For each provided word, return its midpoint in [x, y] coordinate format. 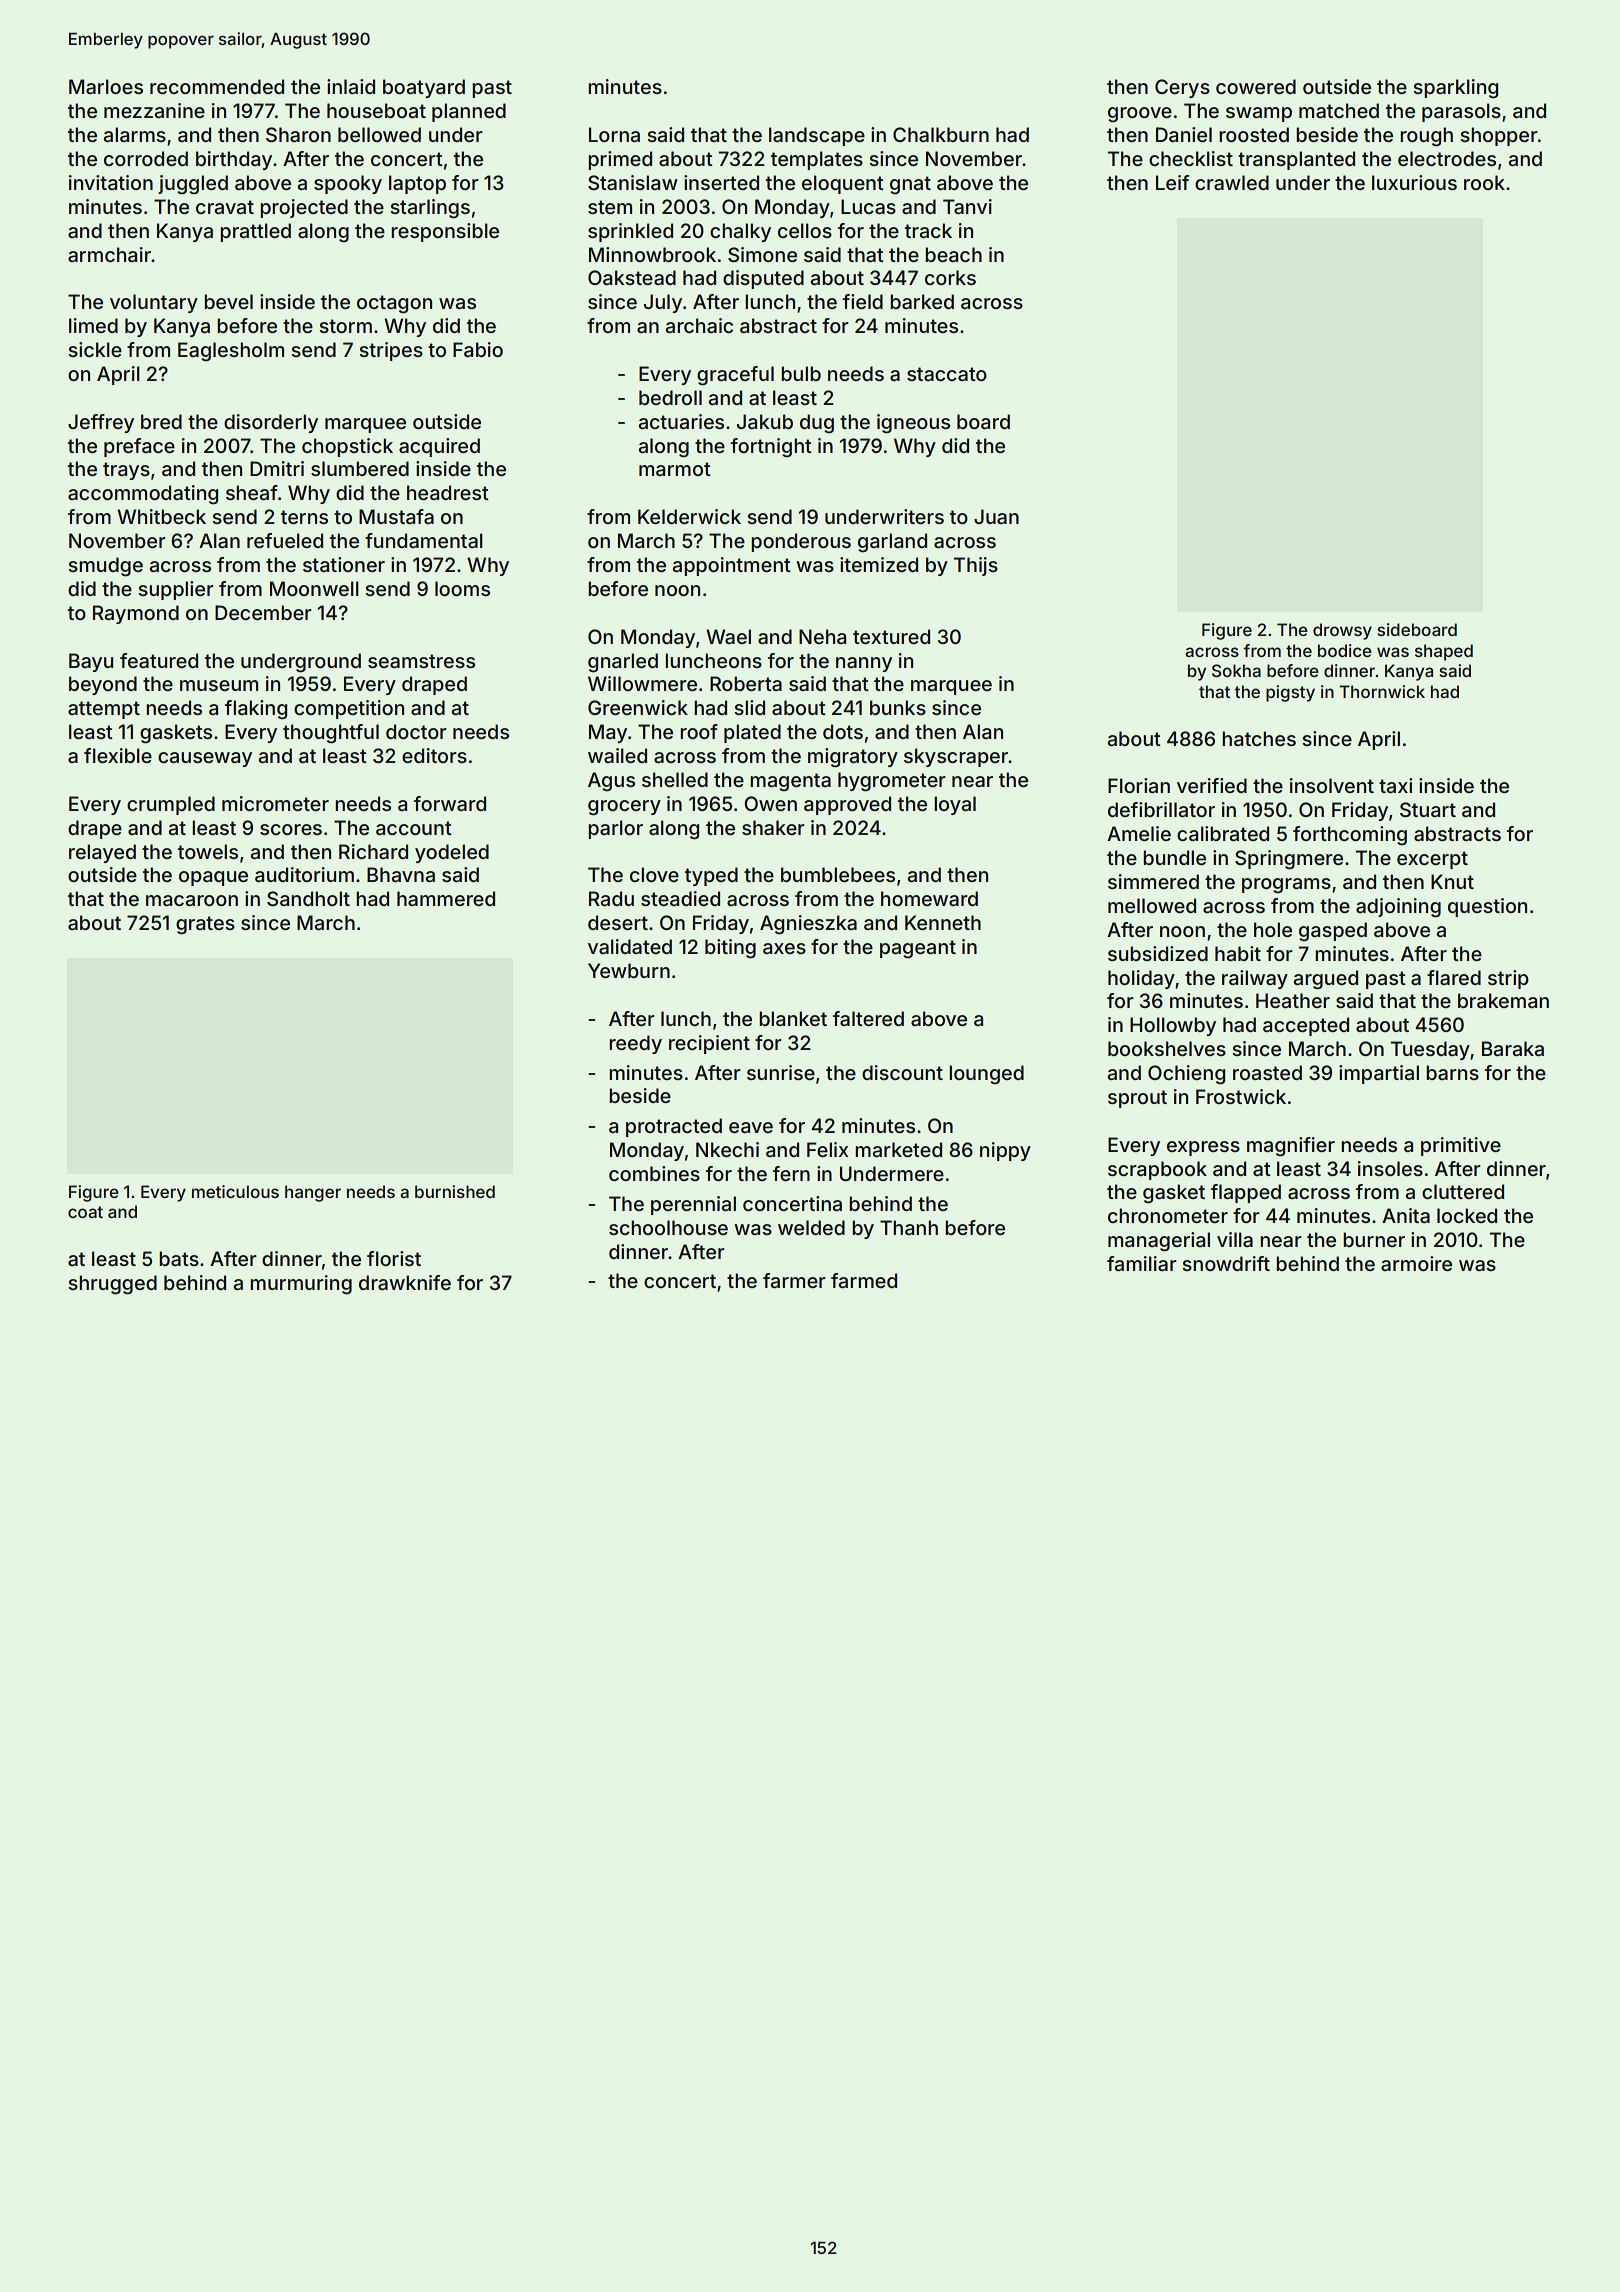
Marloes [106, 86]
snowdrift [1226, 1263]
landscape [817, 136]
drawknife [405, 1282]
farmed [864, 1280]
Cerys [1182, 88]
